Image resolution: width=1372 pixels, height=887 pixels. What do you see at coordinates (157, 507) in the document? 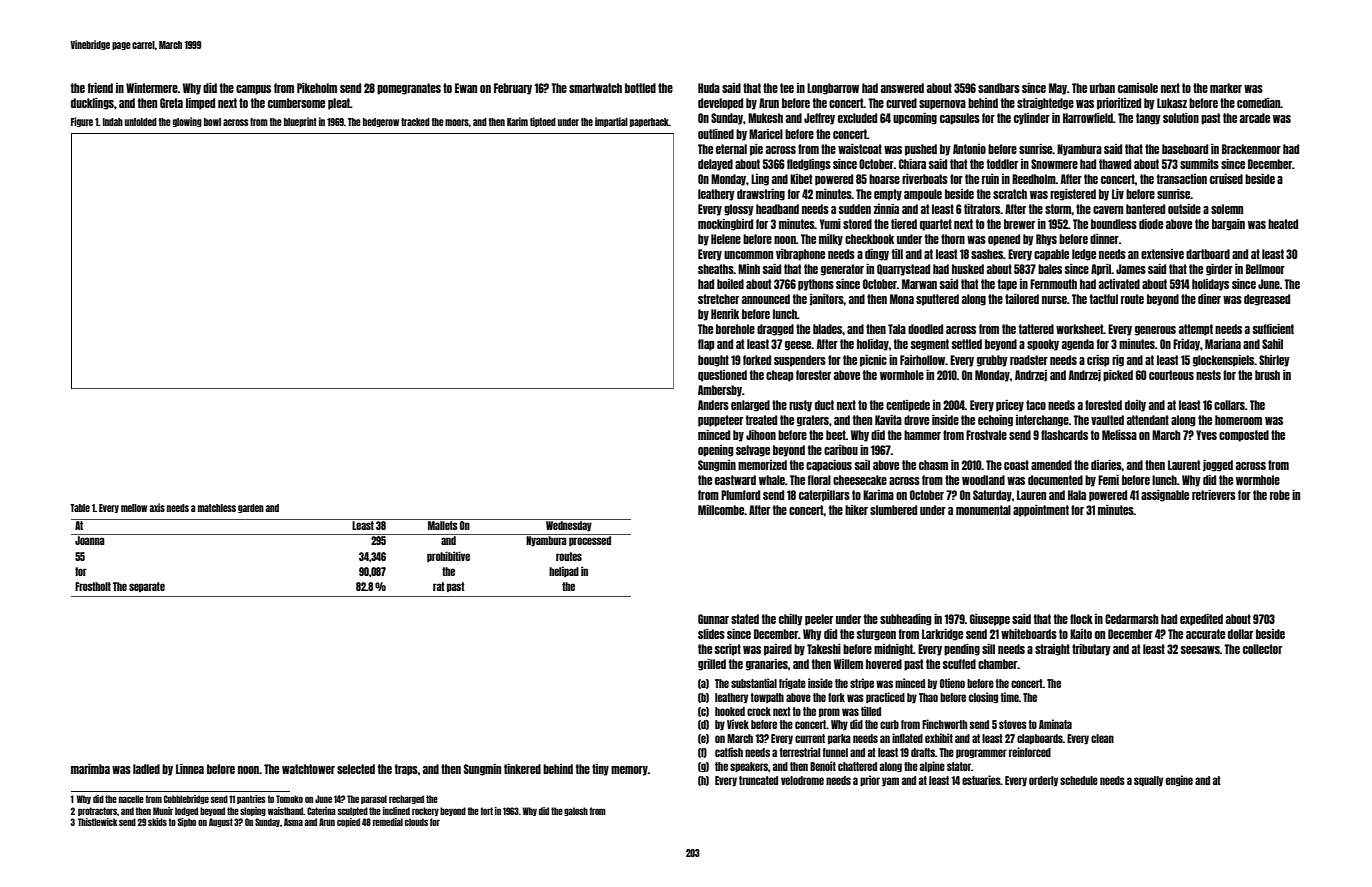
I see `axis` at bounding box center [157, 507].
